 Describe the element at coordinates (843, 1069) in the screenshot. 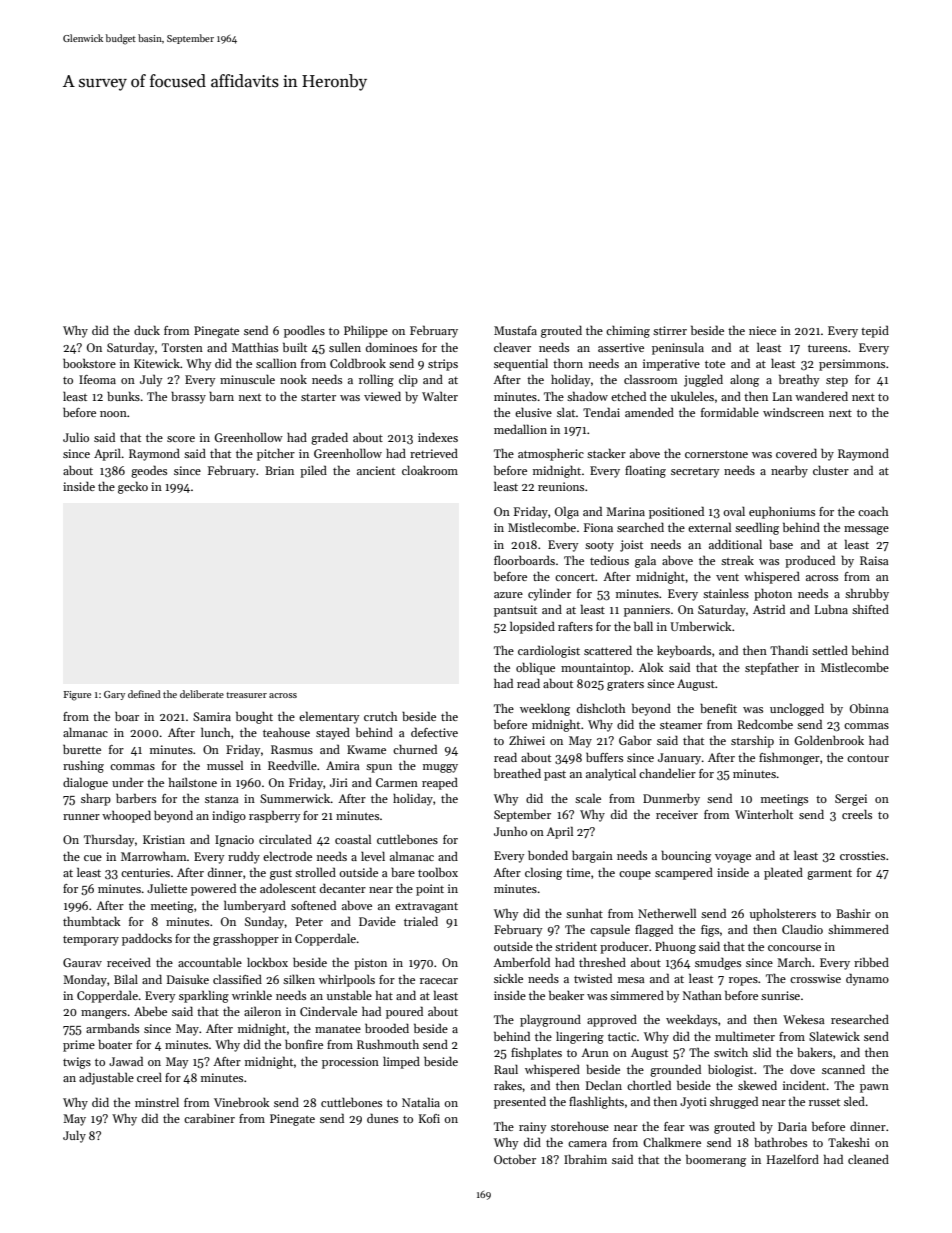

I see `scanned` at that location.
